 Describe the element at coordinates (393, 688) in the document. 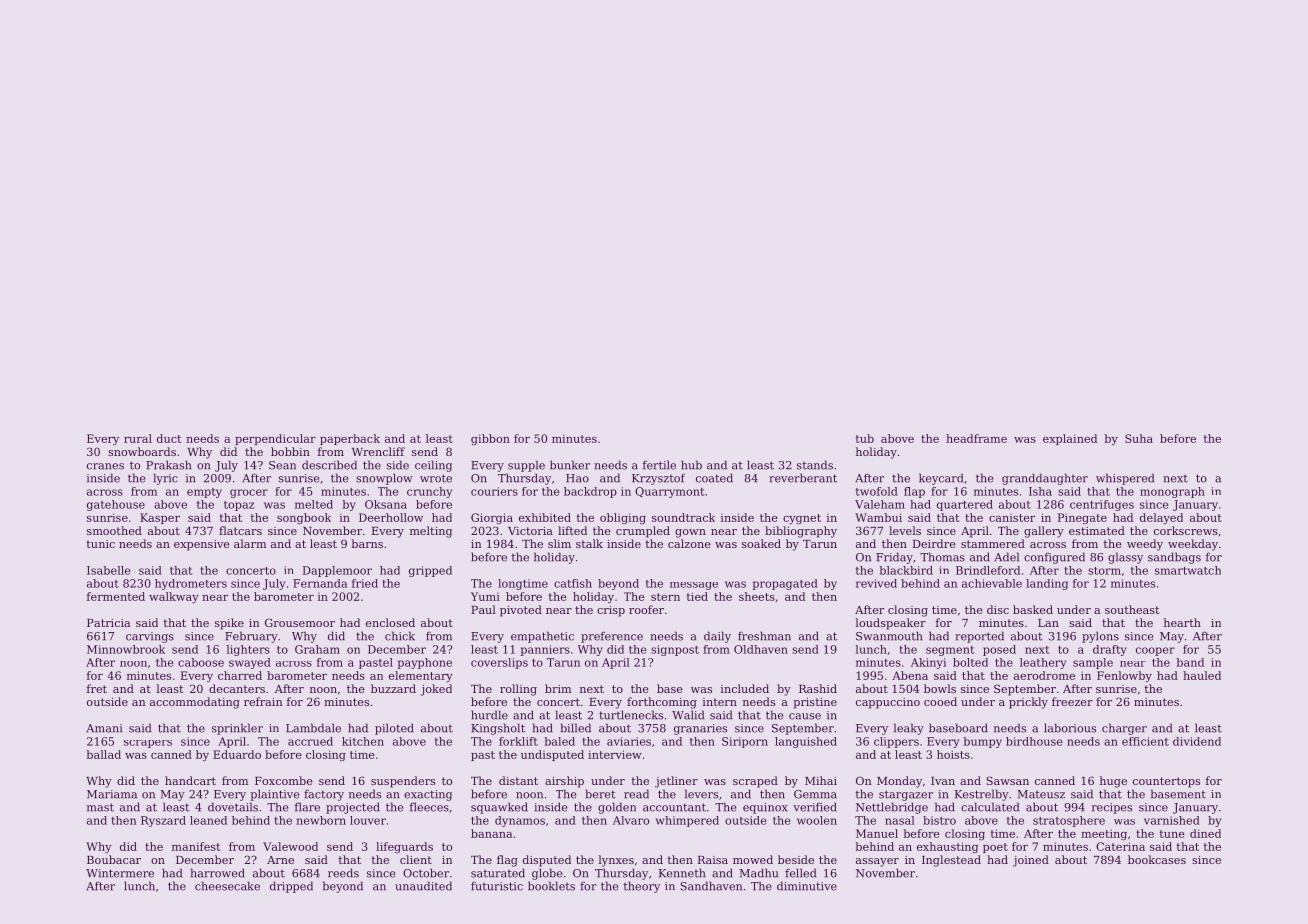

I see `buzzard` at that location.
